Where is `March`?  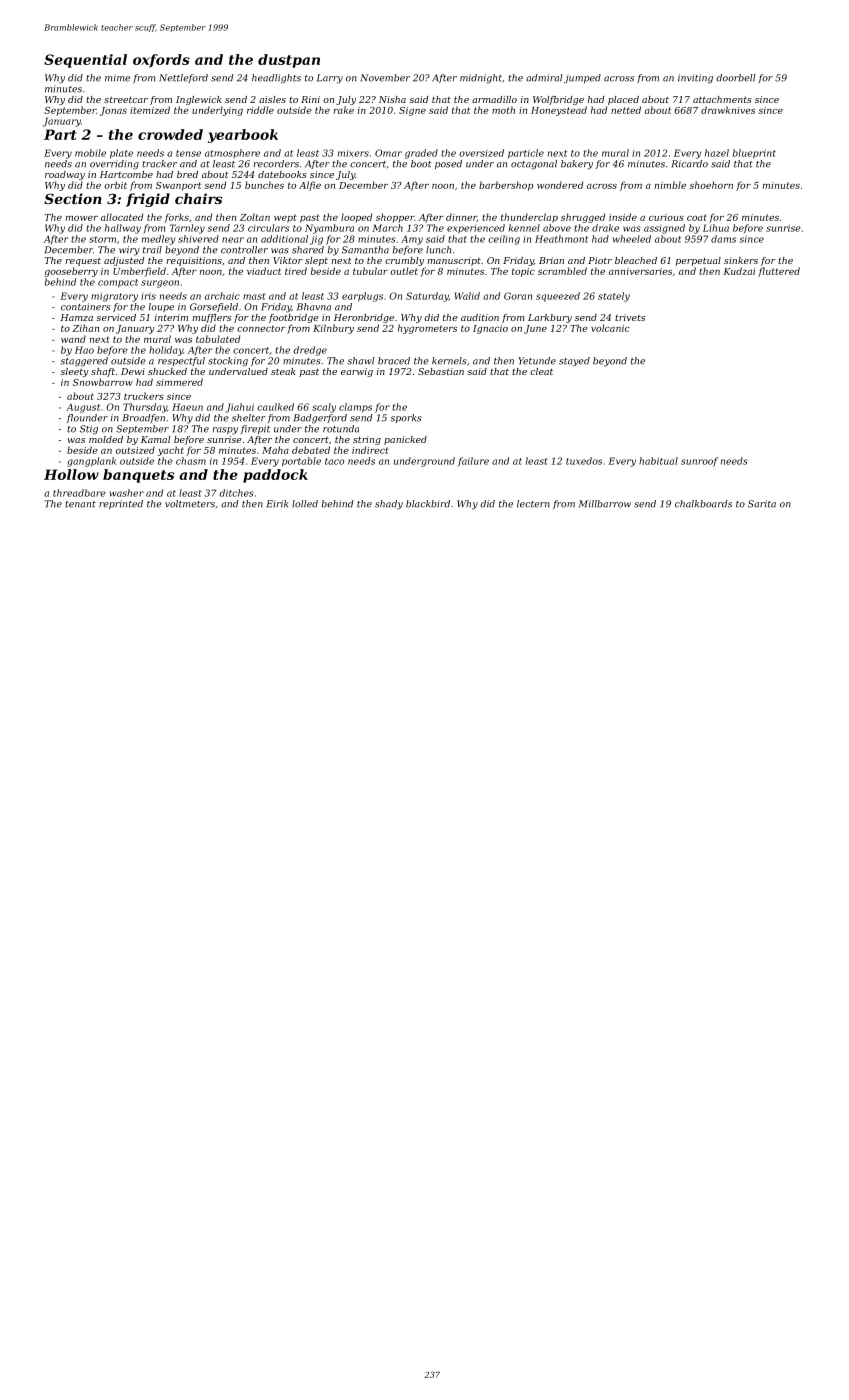
March is located at coordinates (387, 228).
